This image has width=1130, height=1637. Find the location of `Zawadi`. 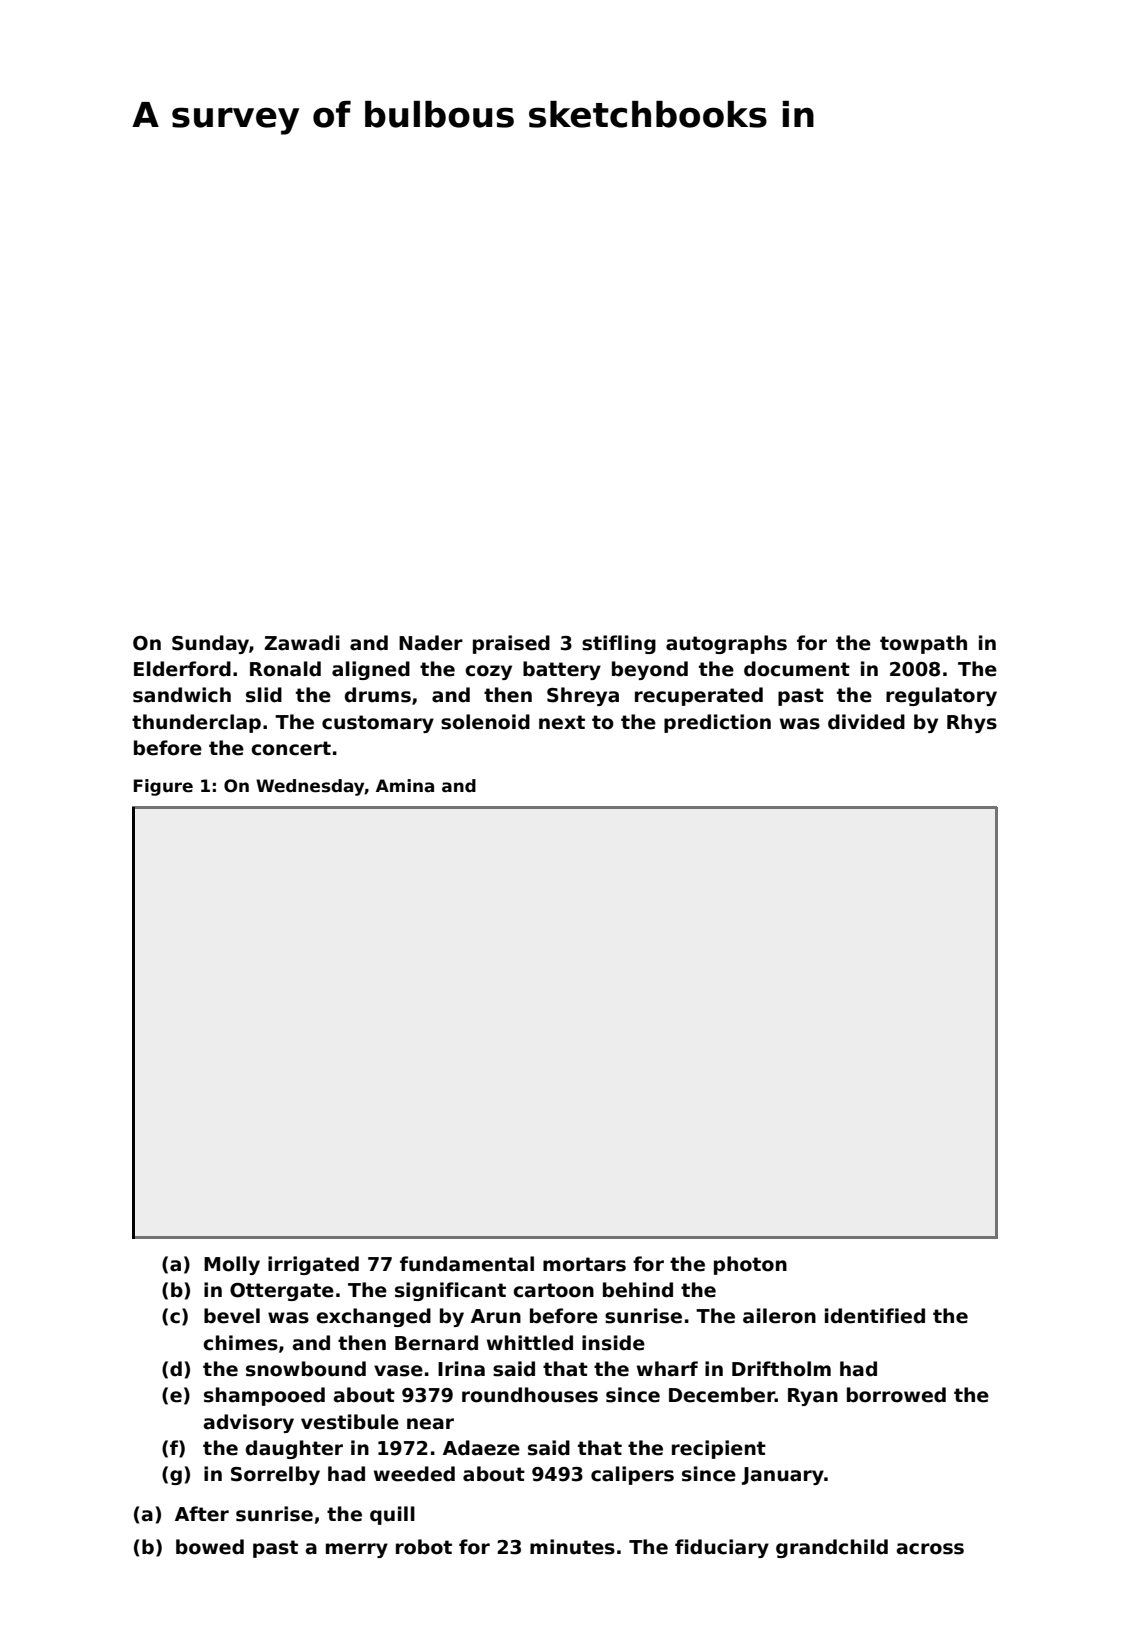

Zawadi is located at coordinates (302, 643).
